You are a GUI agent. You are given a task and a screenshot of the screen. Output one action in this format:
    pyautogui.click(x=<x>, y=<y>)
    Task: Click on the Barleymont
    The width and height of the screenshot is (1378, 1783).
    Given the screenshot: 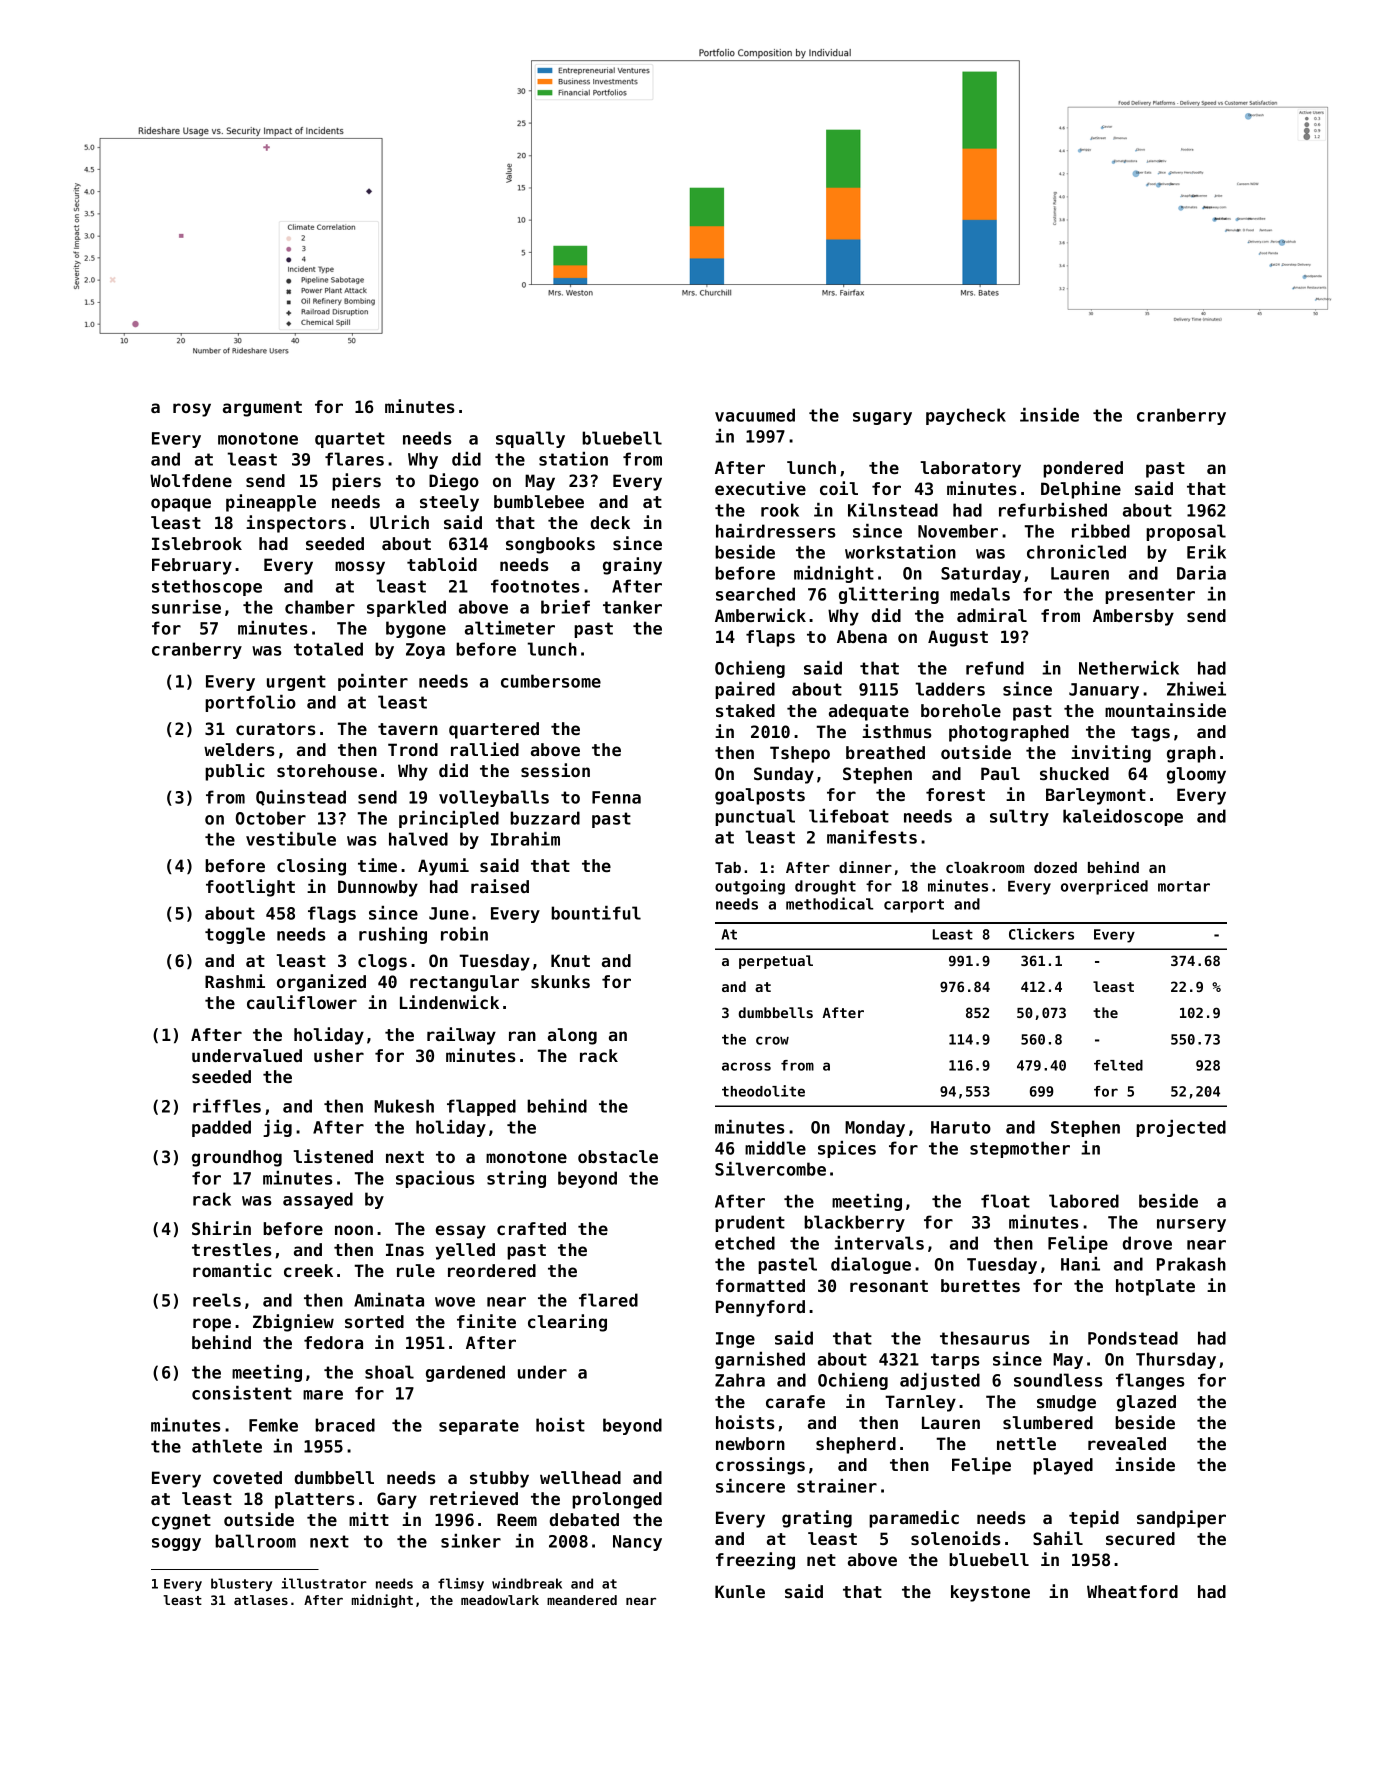 What is the action you would take?
    pyautogui.click(x=1096, y=796)
